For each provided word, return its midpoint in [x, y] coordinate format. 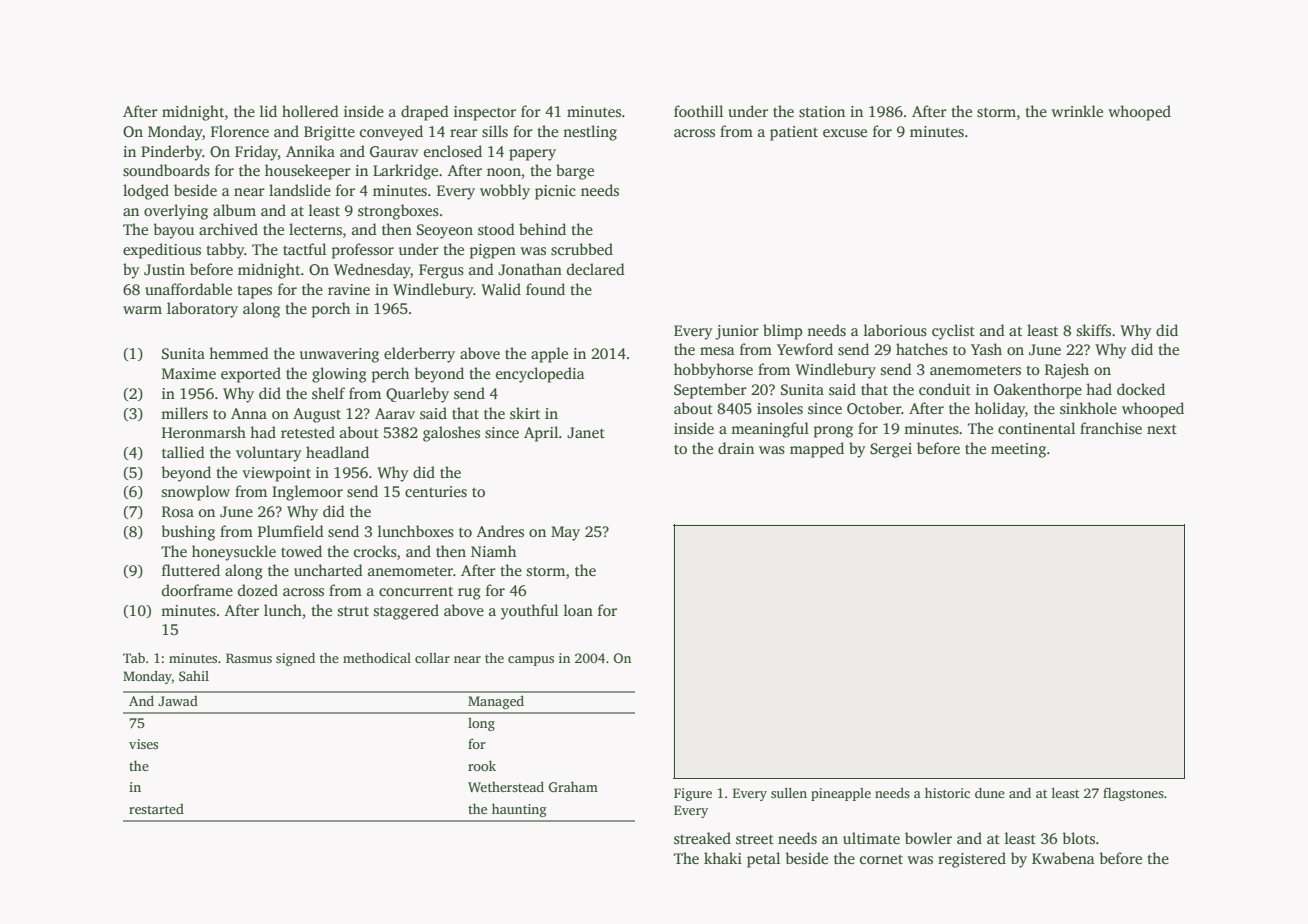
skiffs [1094, 330]
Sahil [194, 676]
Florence [240, 131]
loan [578, 610]
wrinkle [1077, 111]
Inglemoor [307, 493]
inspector [485, 113]
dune [990, 793]
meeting [1018, 450]
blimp [782, 332]
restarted [156, 808]
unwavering [339, 355]
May [565, 533]
